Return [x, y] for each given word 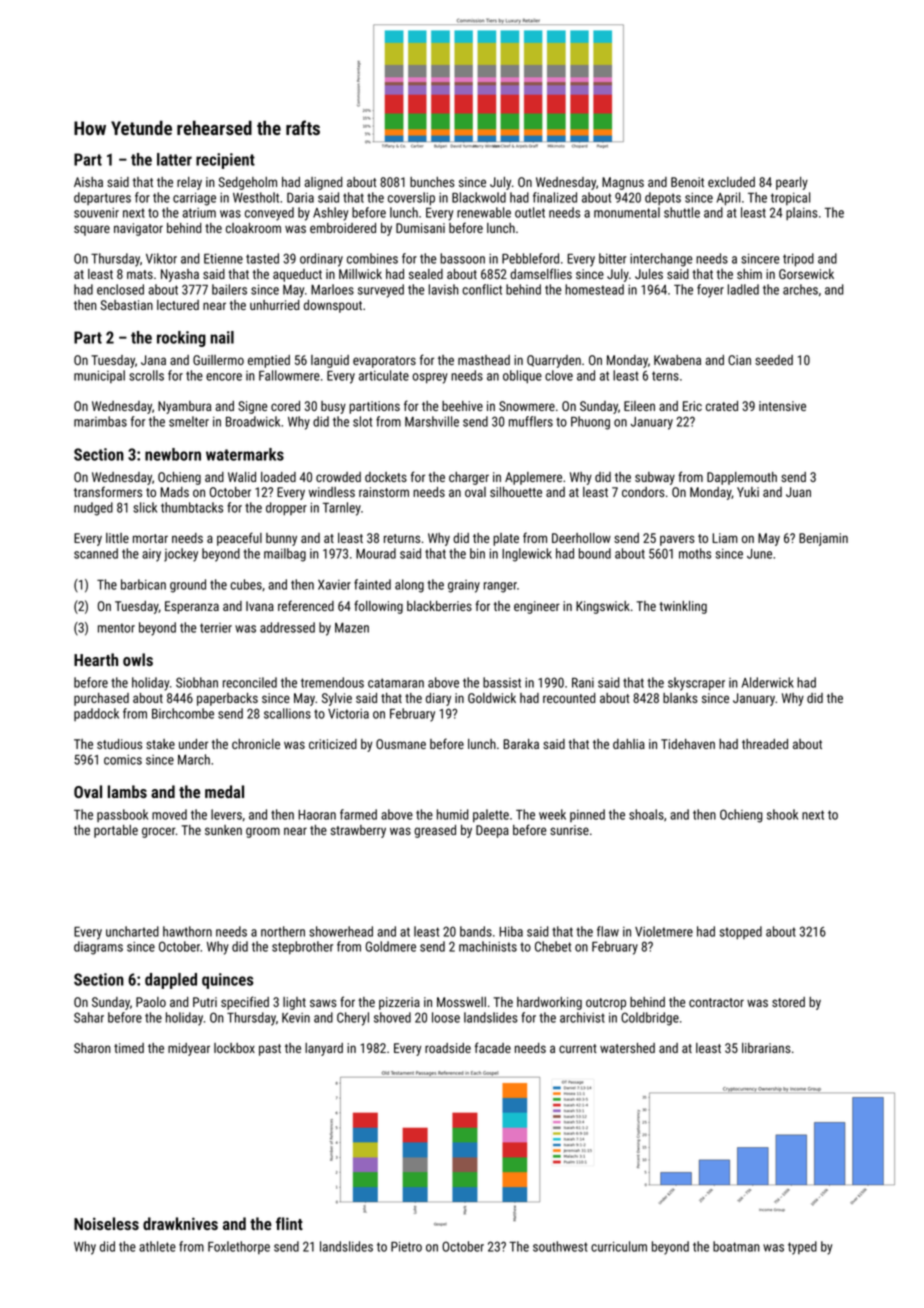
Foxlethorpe [239, 1247]
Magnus [623, 183]
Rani [583, 683]
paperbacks [227, 699]
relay [189, 183]
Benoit [687, 182]
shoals [646, 814]
